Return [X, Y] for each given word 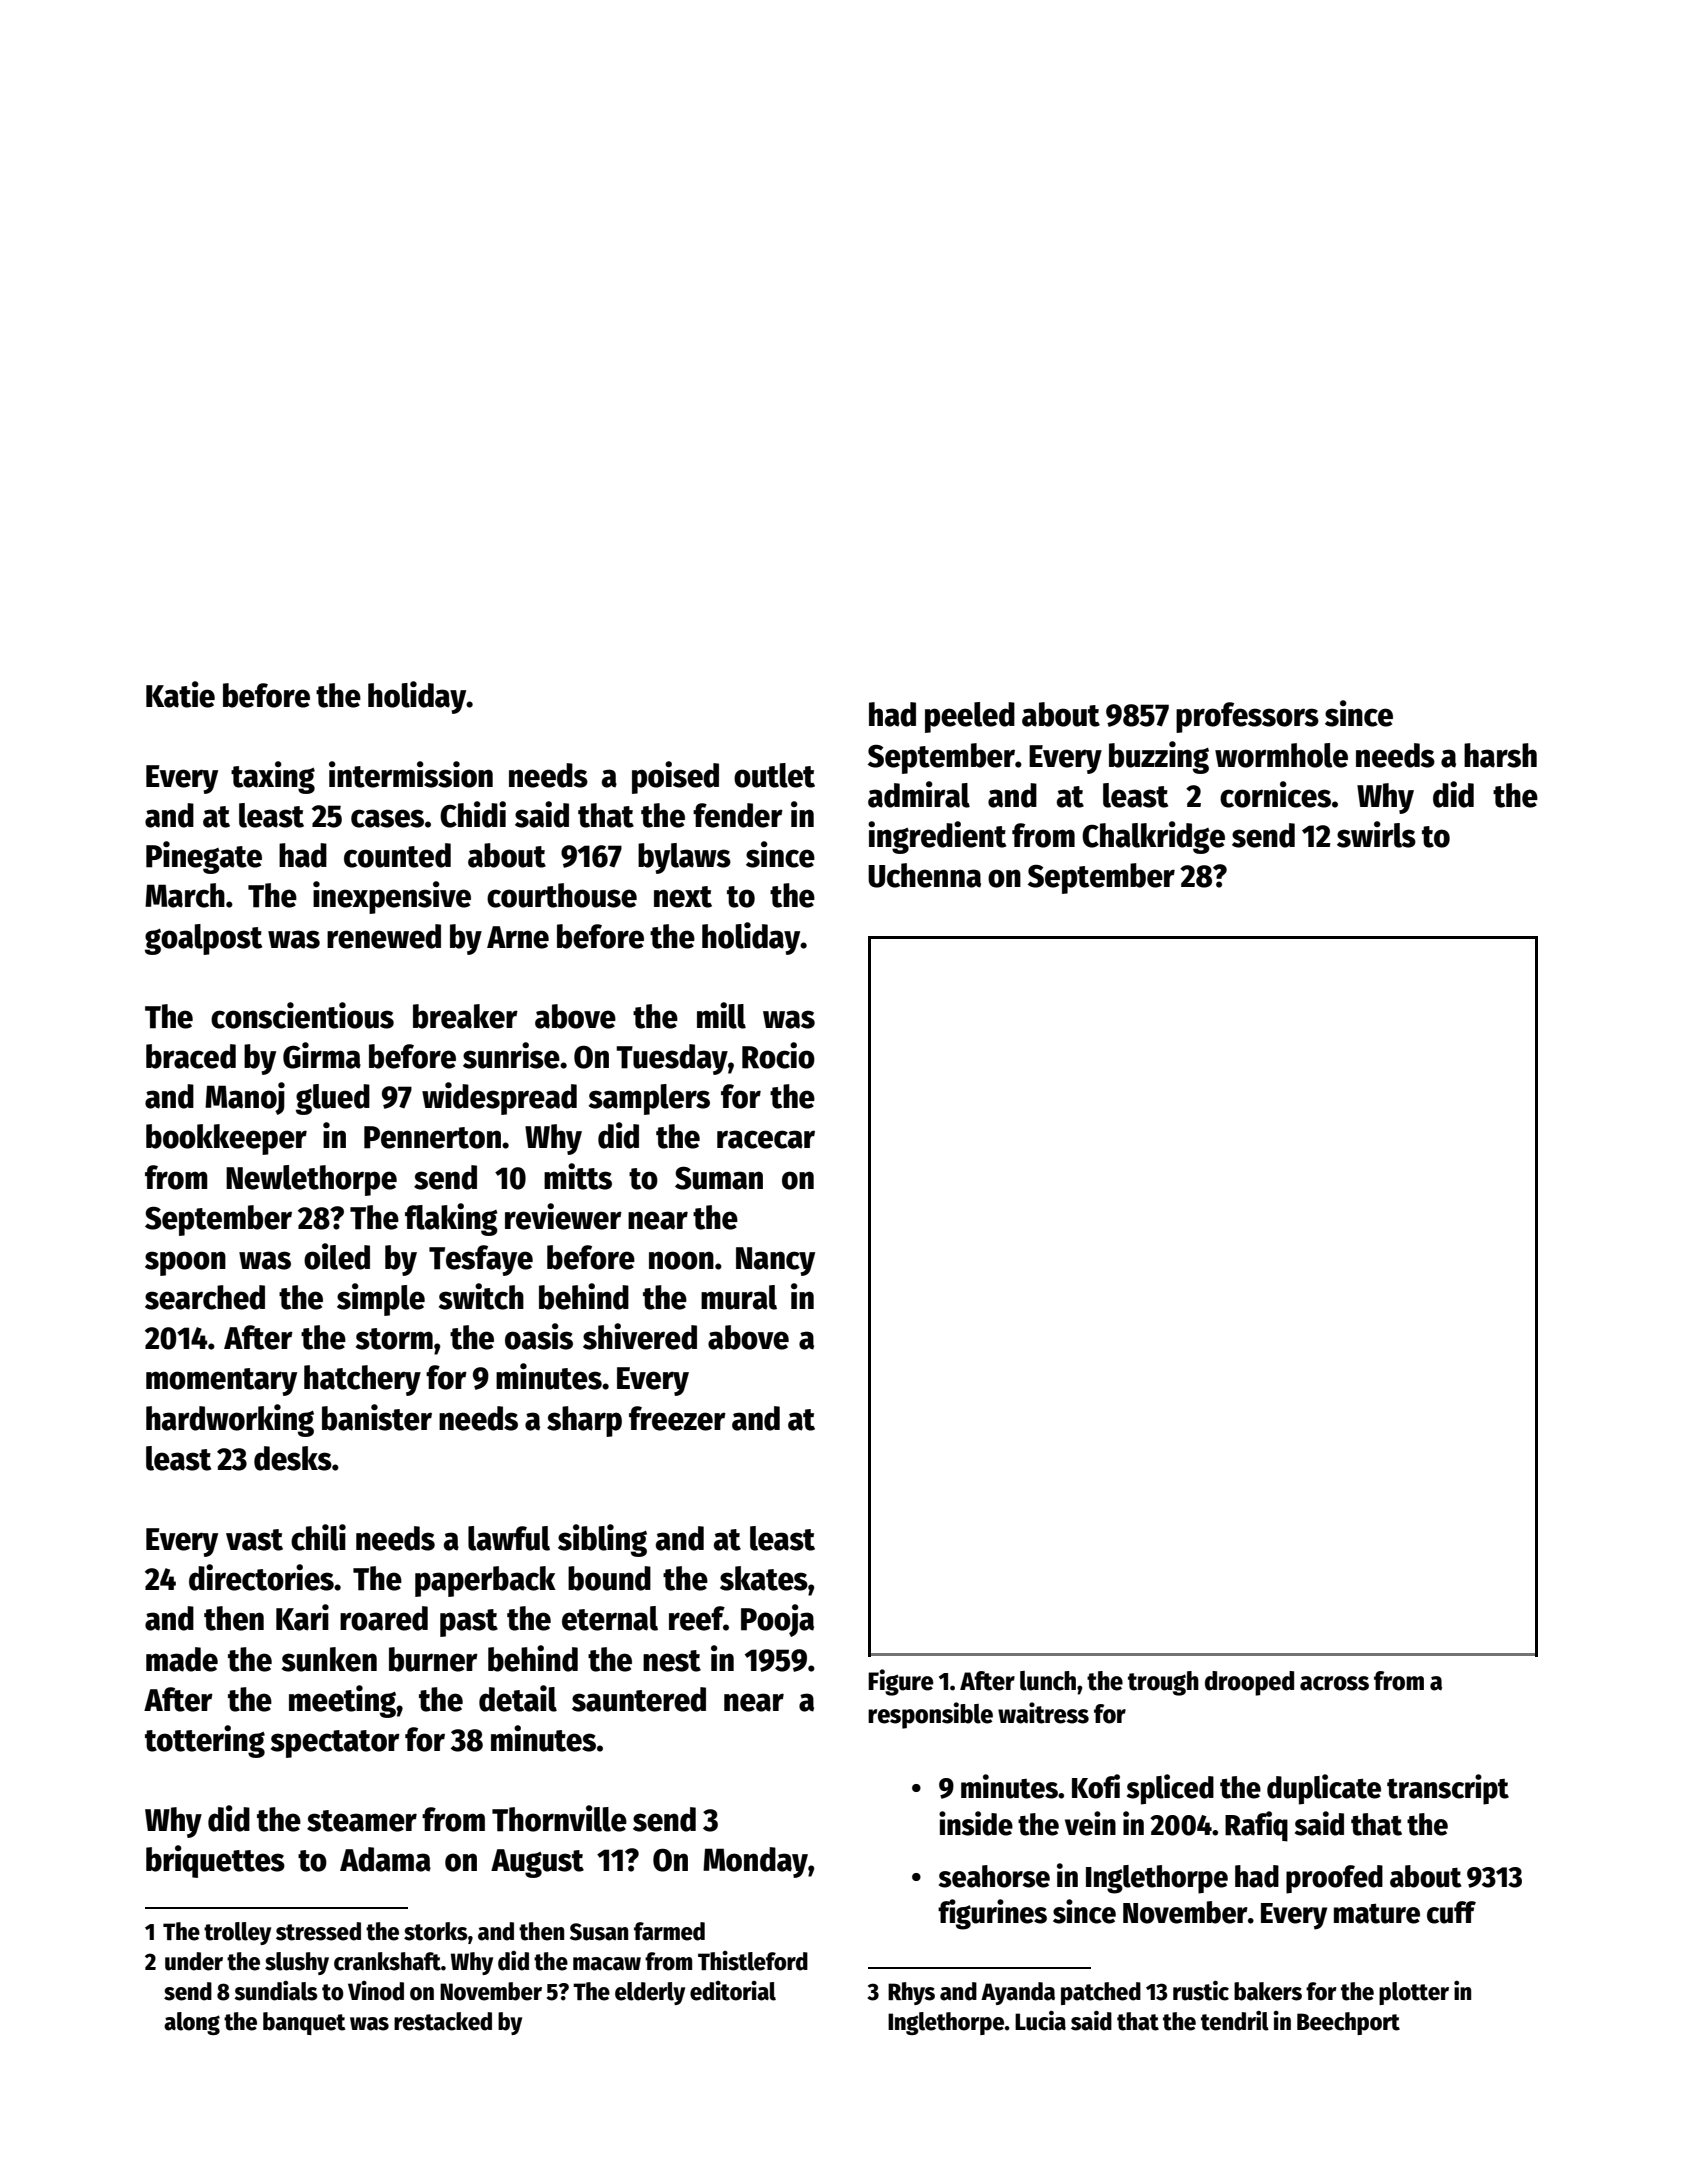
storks [436, 1931]
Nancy [775, 1261]
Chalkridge [1153, 837]
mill [721, 1015]
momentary [221, 1382]
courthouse [562, 895]
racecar [766, 1139]
